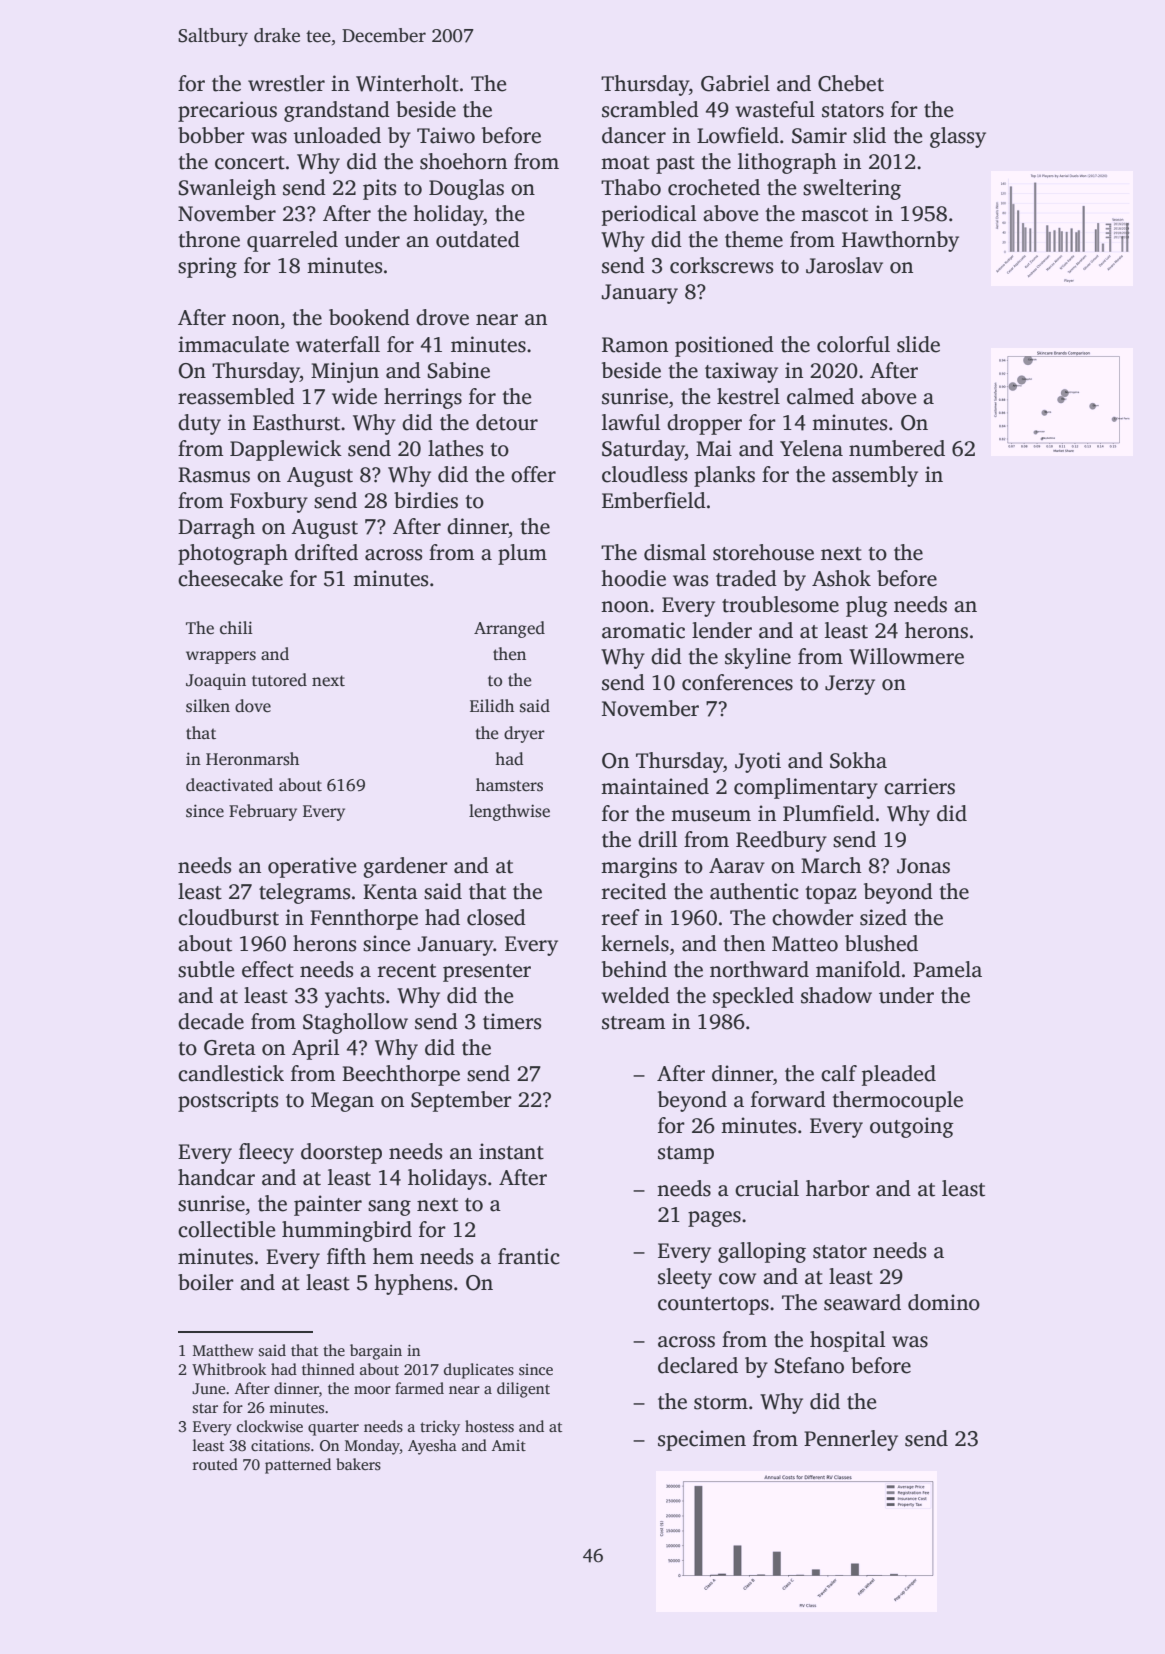  What do you see at coordinates (376, 1352) in the screenshot?
I see `bargain` at bounding box center [376, 1352].
